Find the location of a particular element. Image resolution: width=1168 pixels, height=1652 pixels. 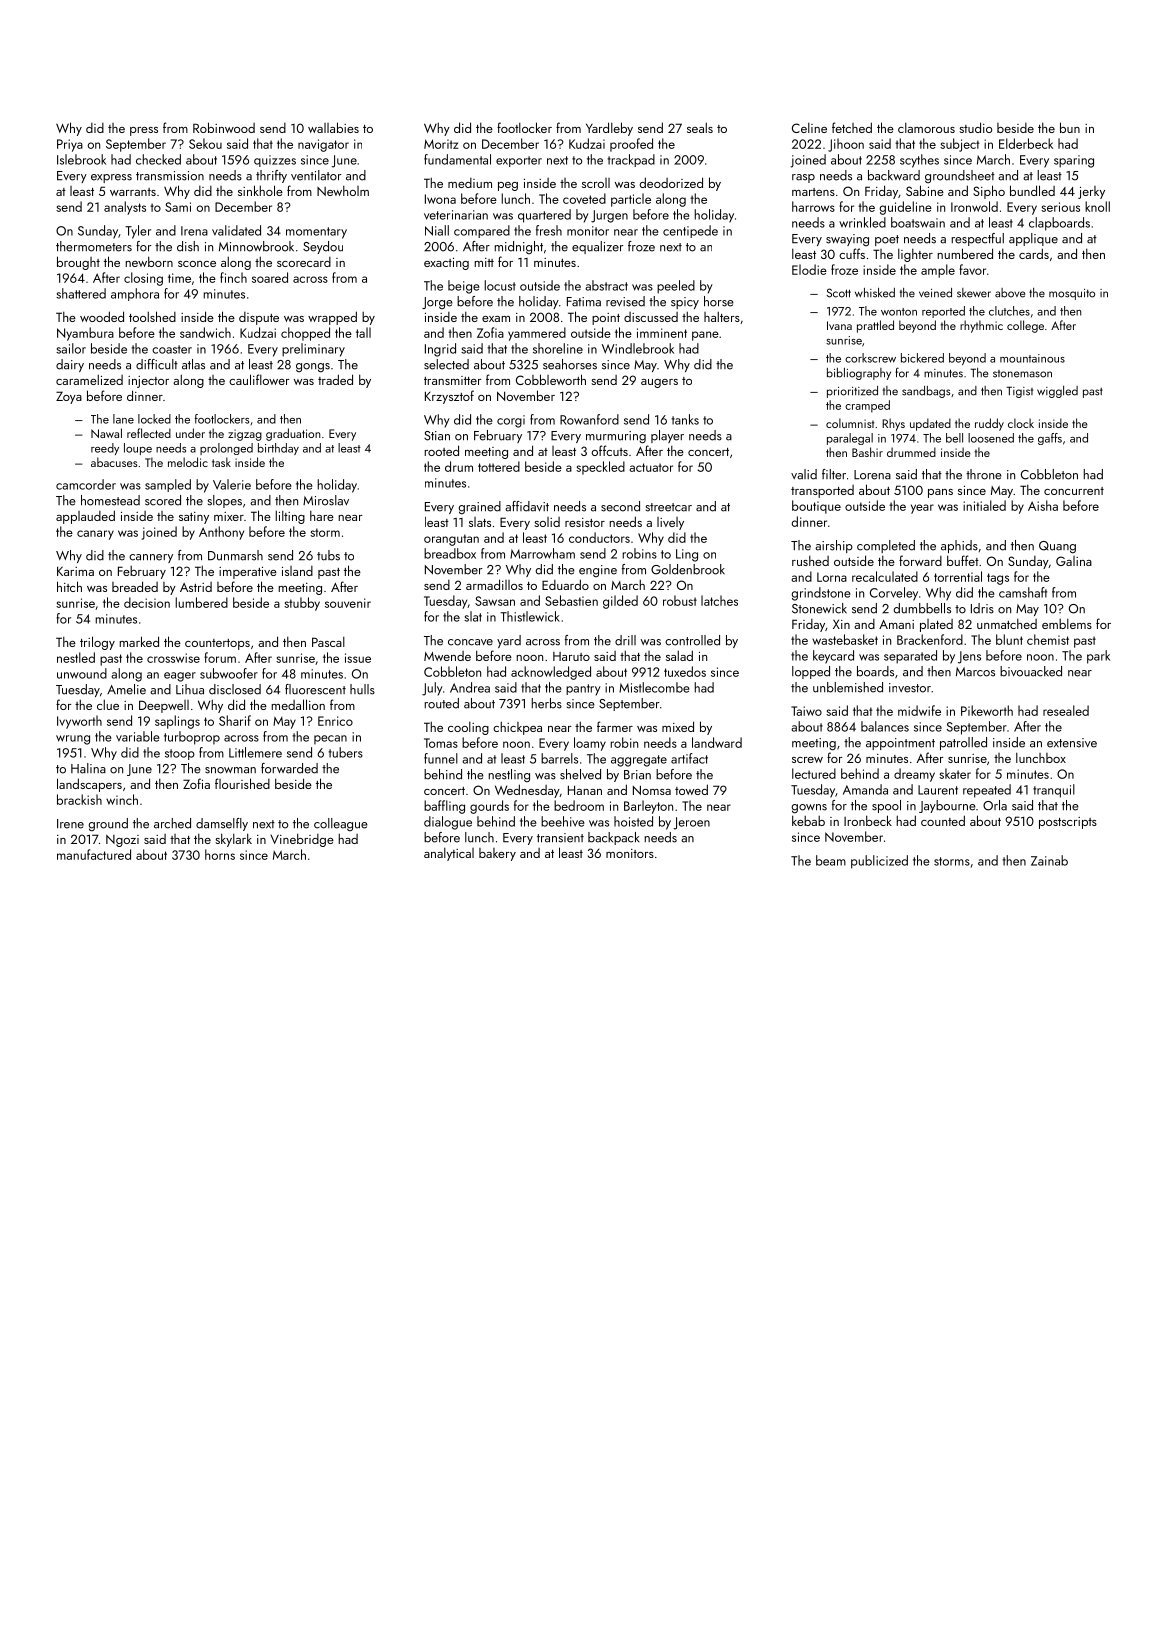

analytical is located at coordinates (449, 854).
